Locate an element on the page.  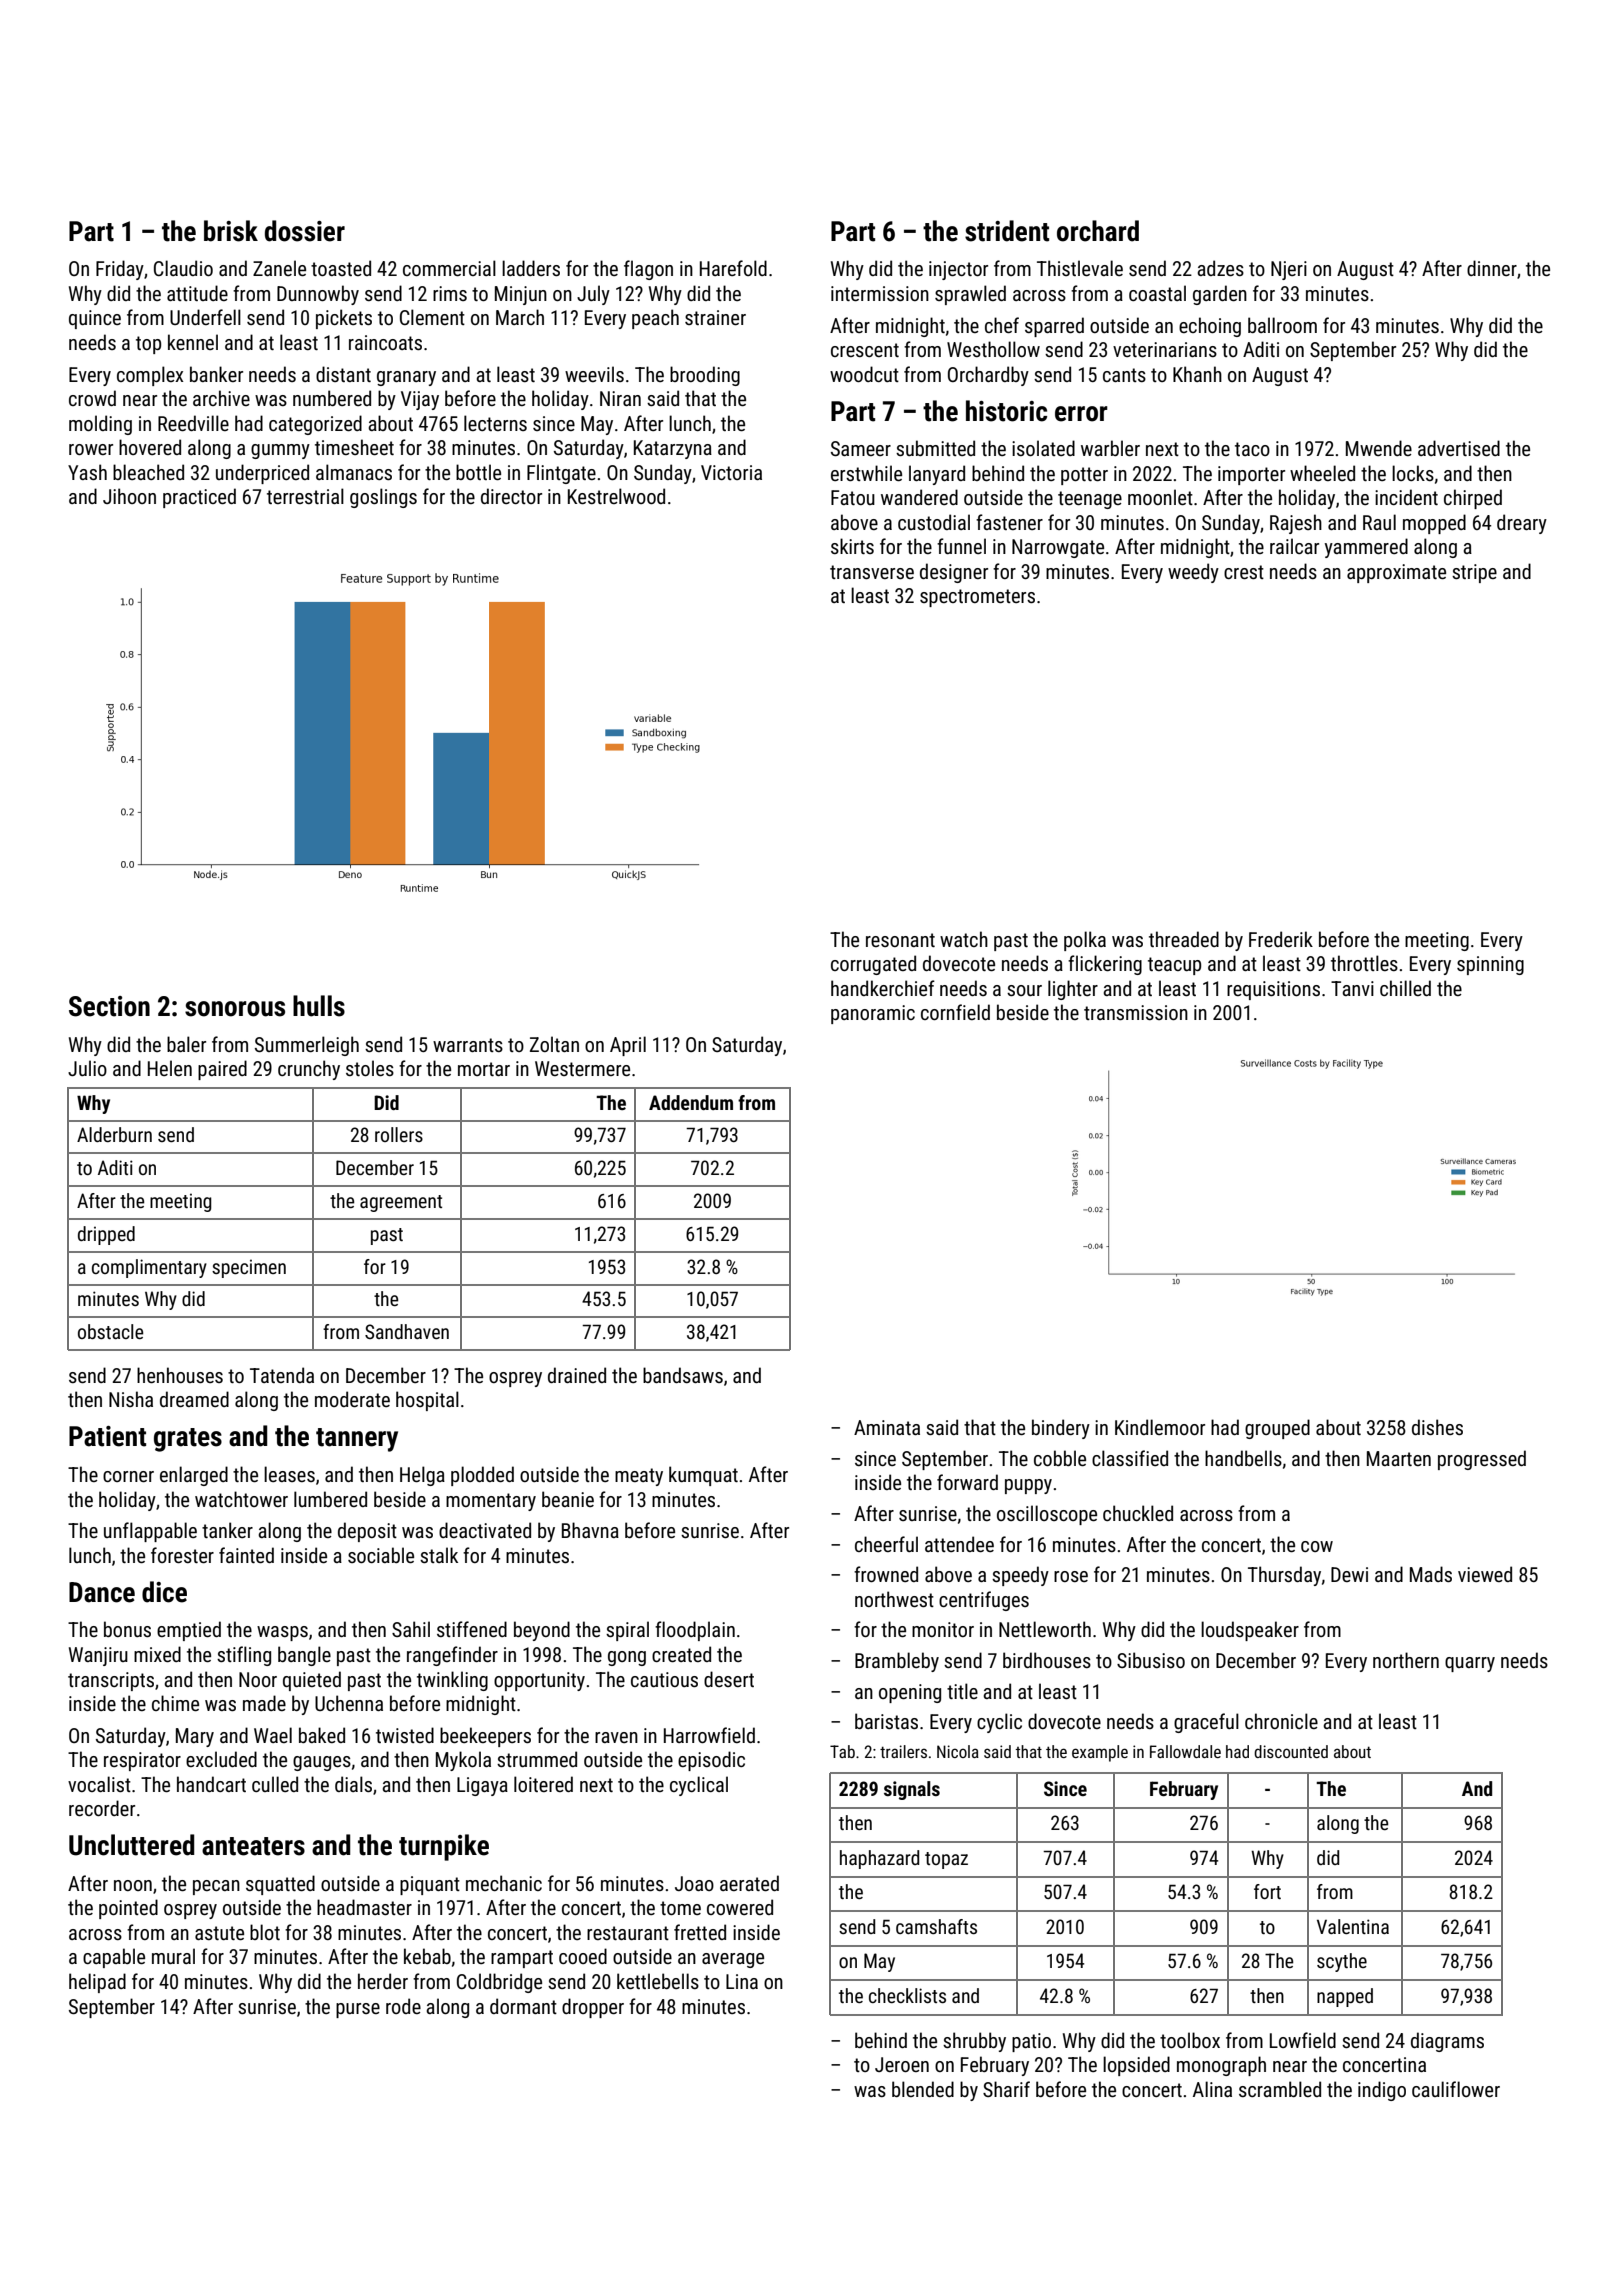
resonant is located at coordinates (900, 940).
